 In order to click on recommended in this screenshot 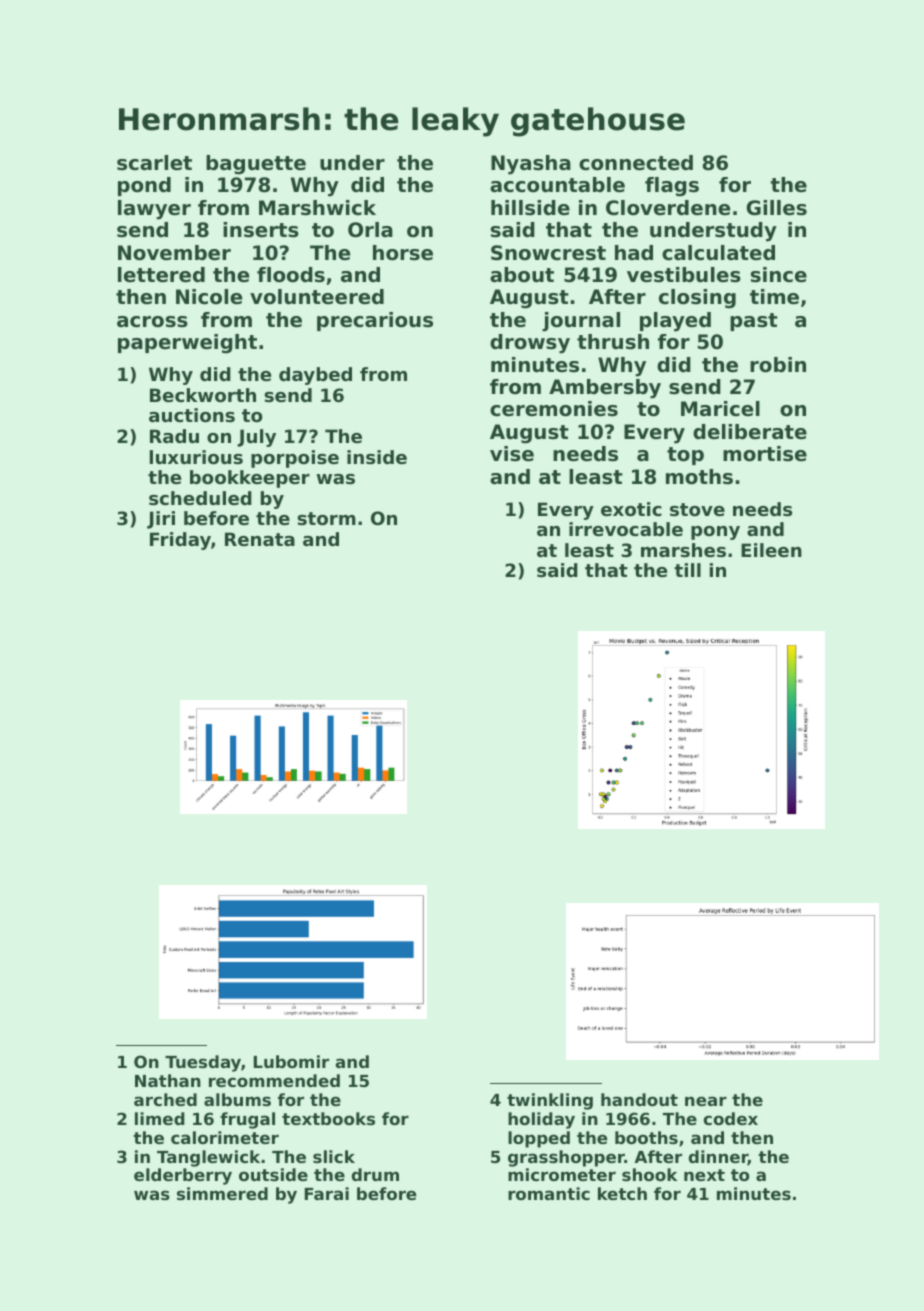, I will do `click(274, 1080)`.
